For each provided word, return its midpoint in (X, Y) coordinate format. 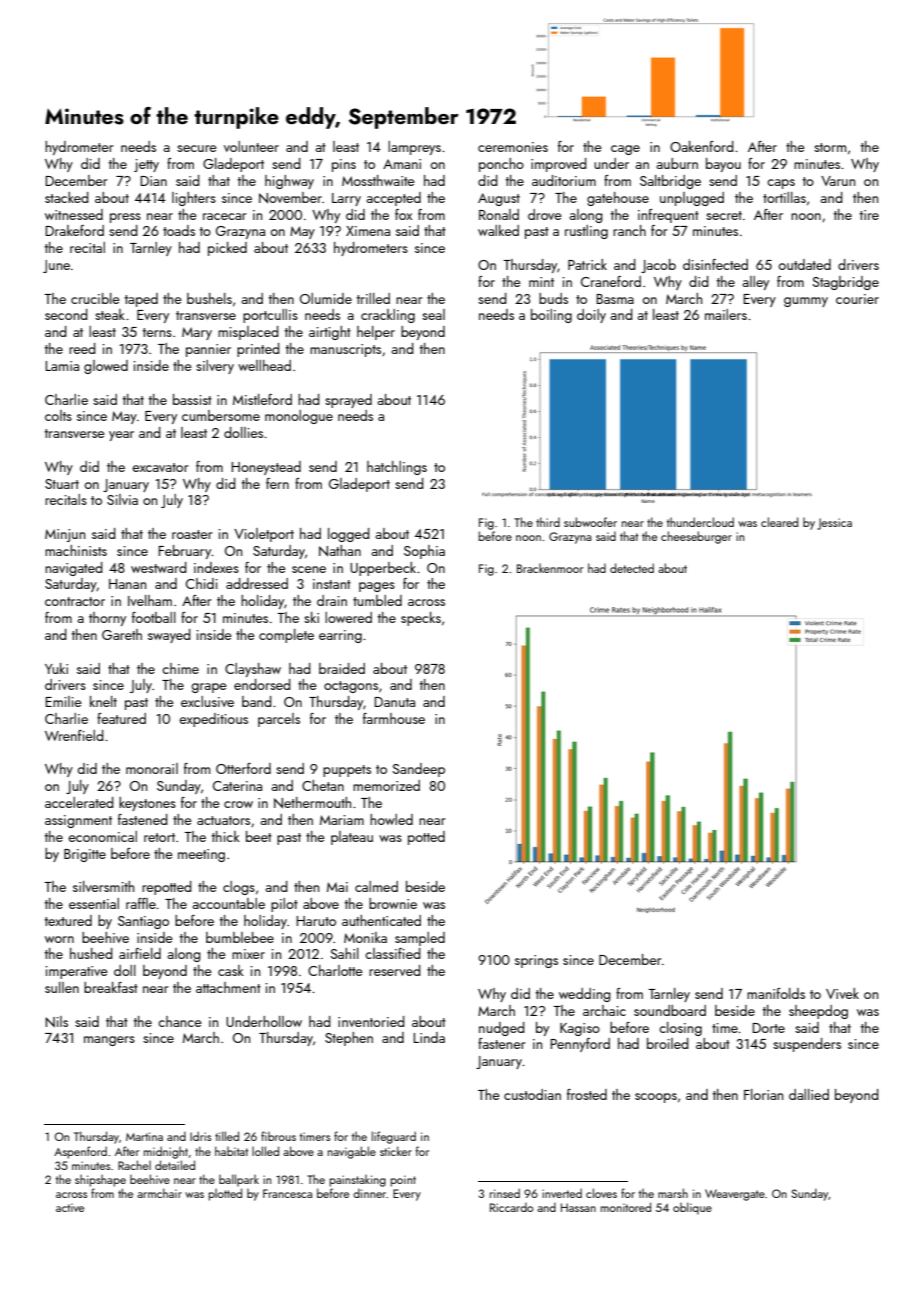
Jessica (834, 524)
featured (121, 718)
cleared (779, 522)
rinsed (505, 1193)
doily (591, 316)
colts (58, 415)
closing (680, 1029)
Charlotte (335, 970)
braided (342, 668)
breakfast (111, 987)
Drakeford (74, 230)
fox (403, 214)
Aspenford (80, 1152)
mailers (726, 314)
